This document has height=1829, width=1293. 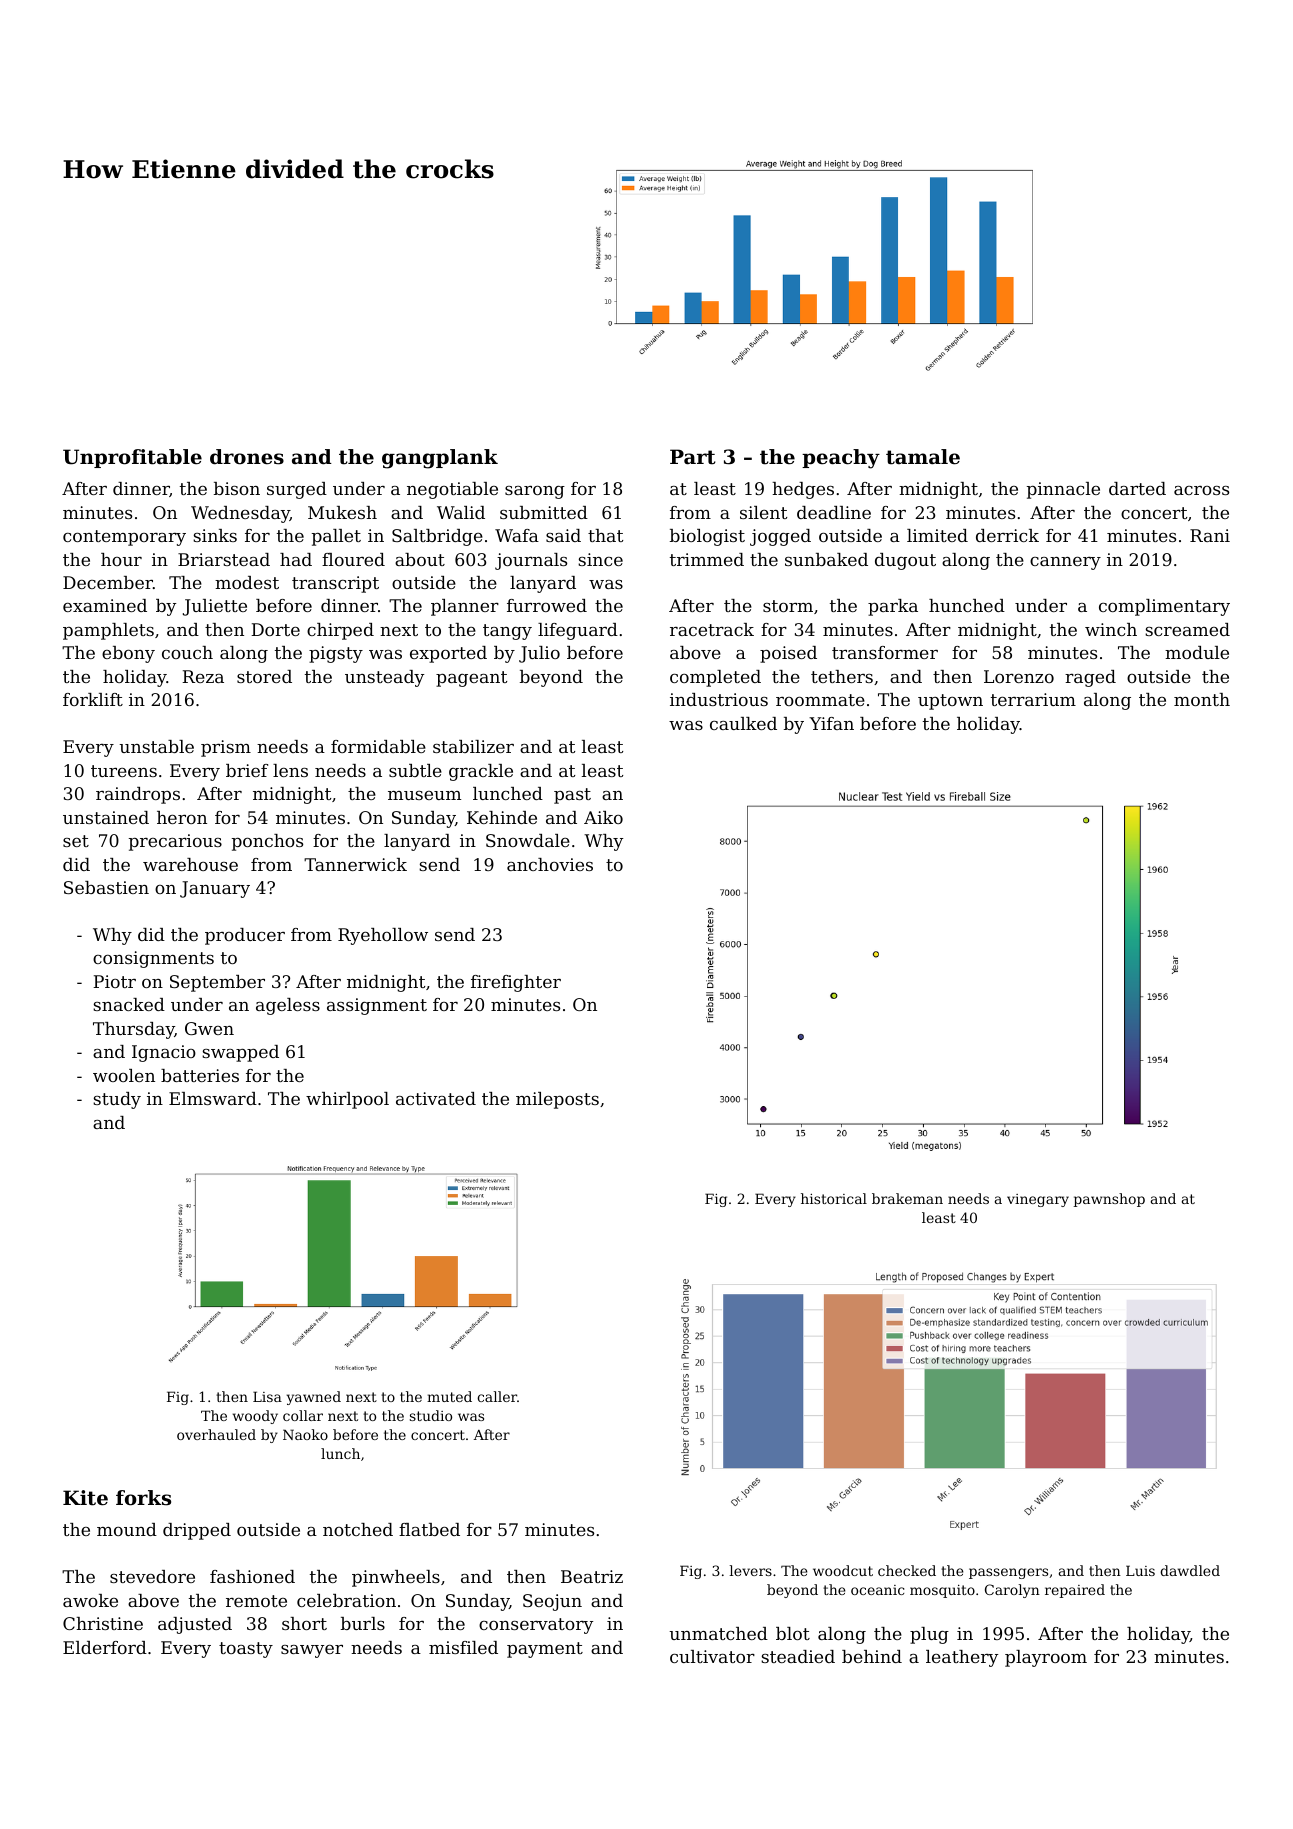 I want to click on hour, so click(x=121, y=559).
